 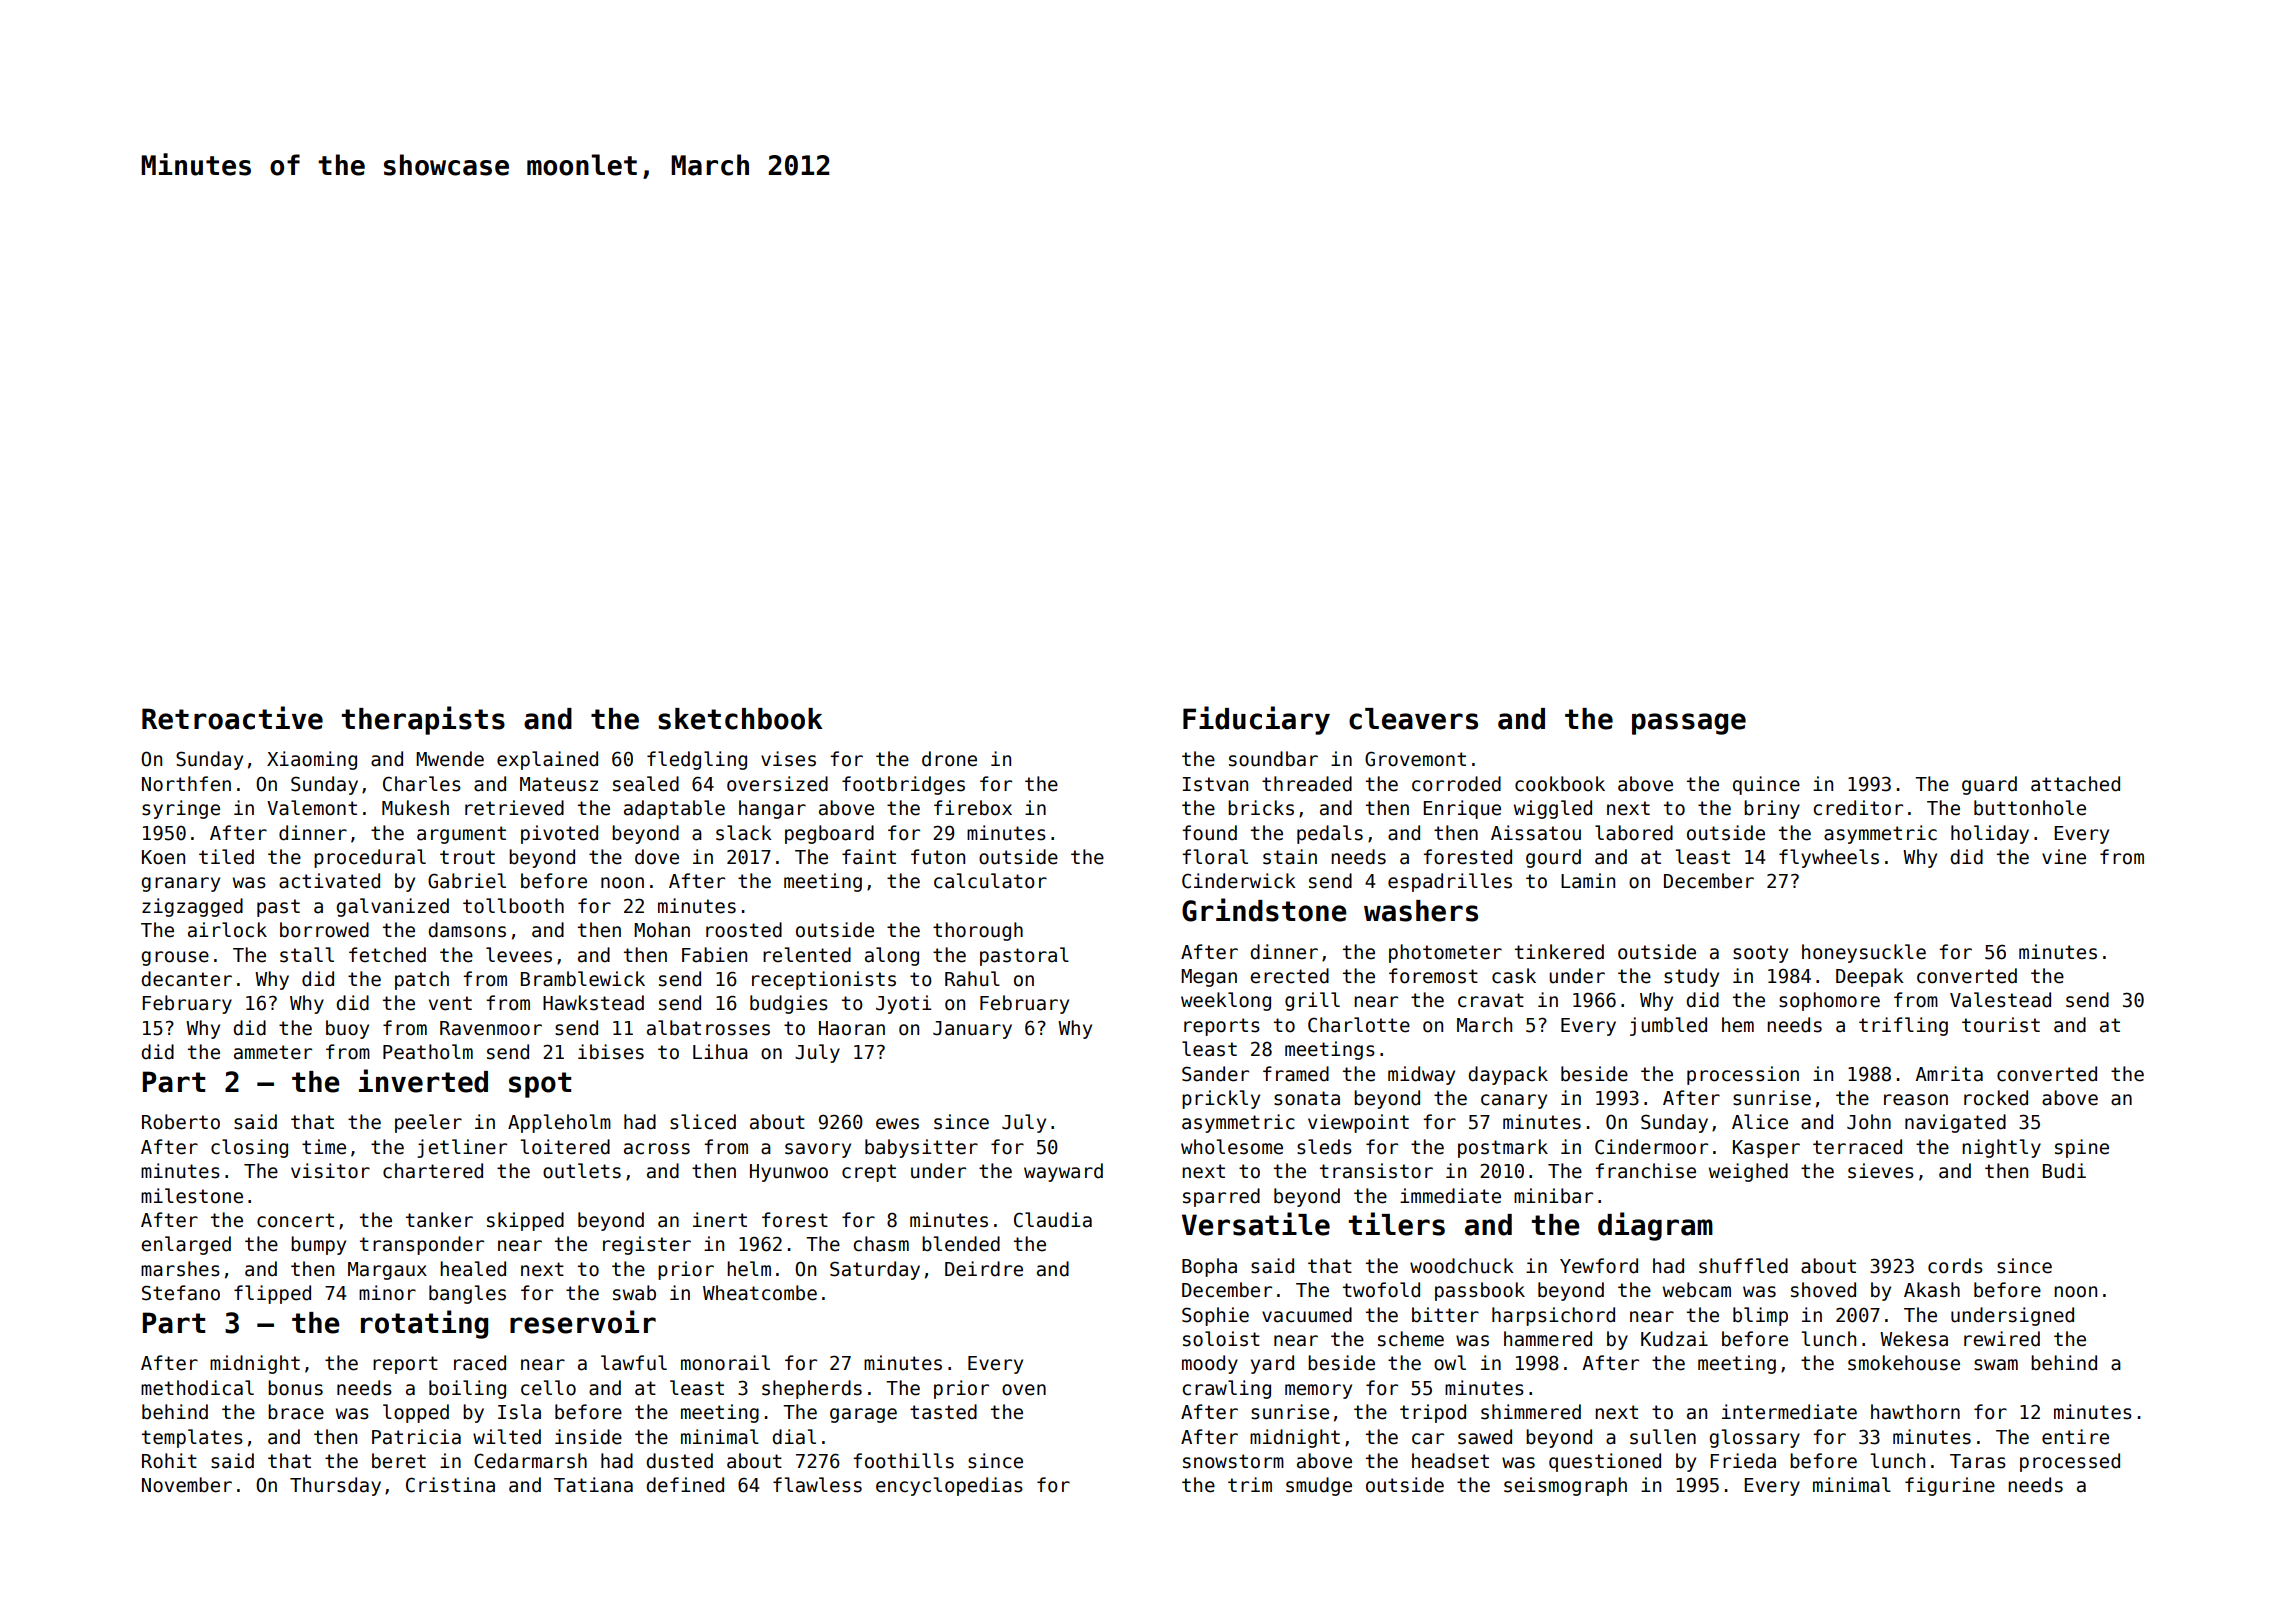 What do you see at coordinates (1559, 952) in the page?
I see `tinkered` at bounding box center [1559, 952].
